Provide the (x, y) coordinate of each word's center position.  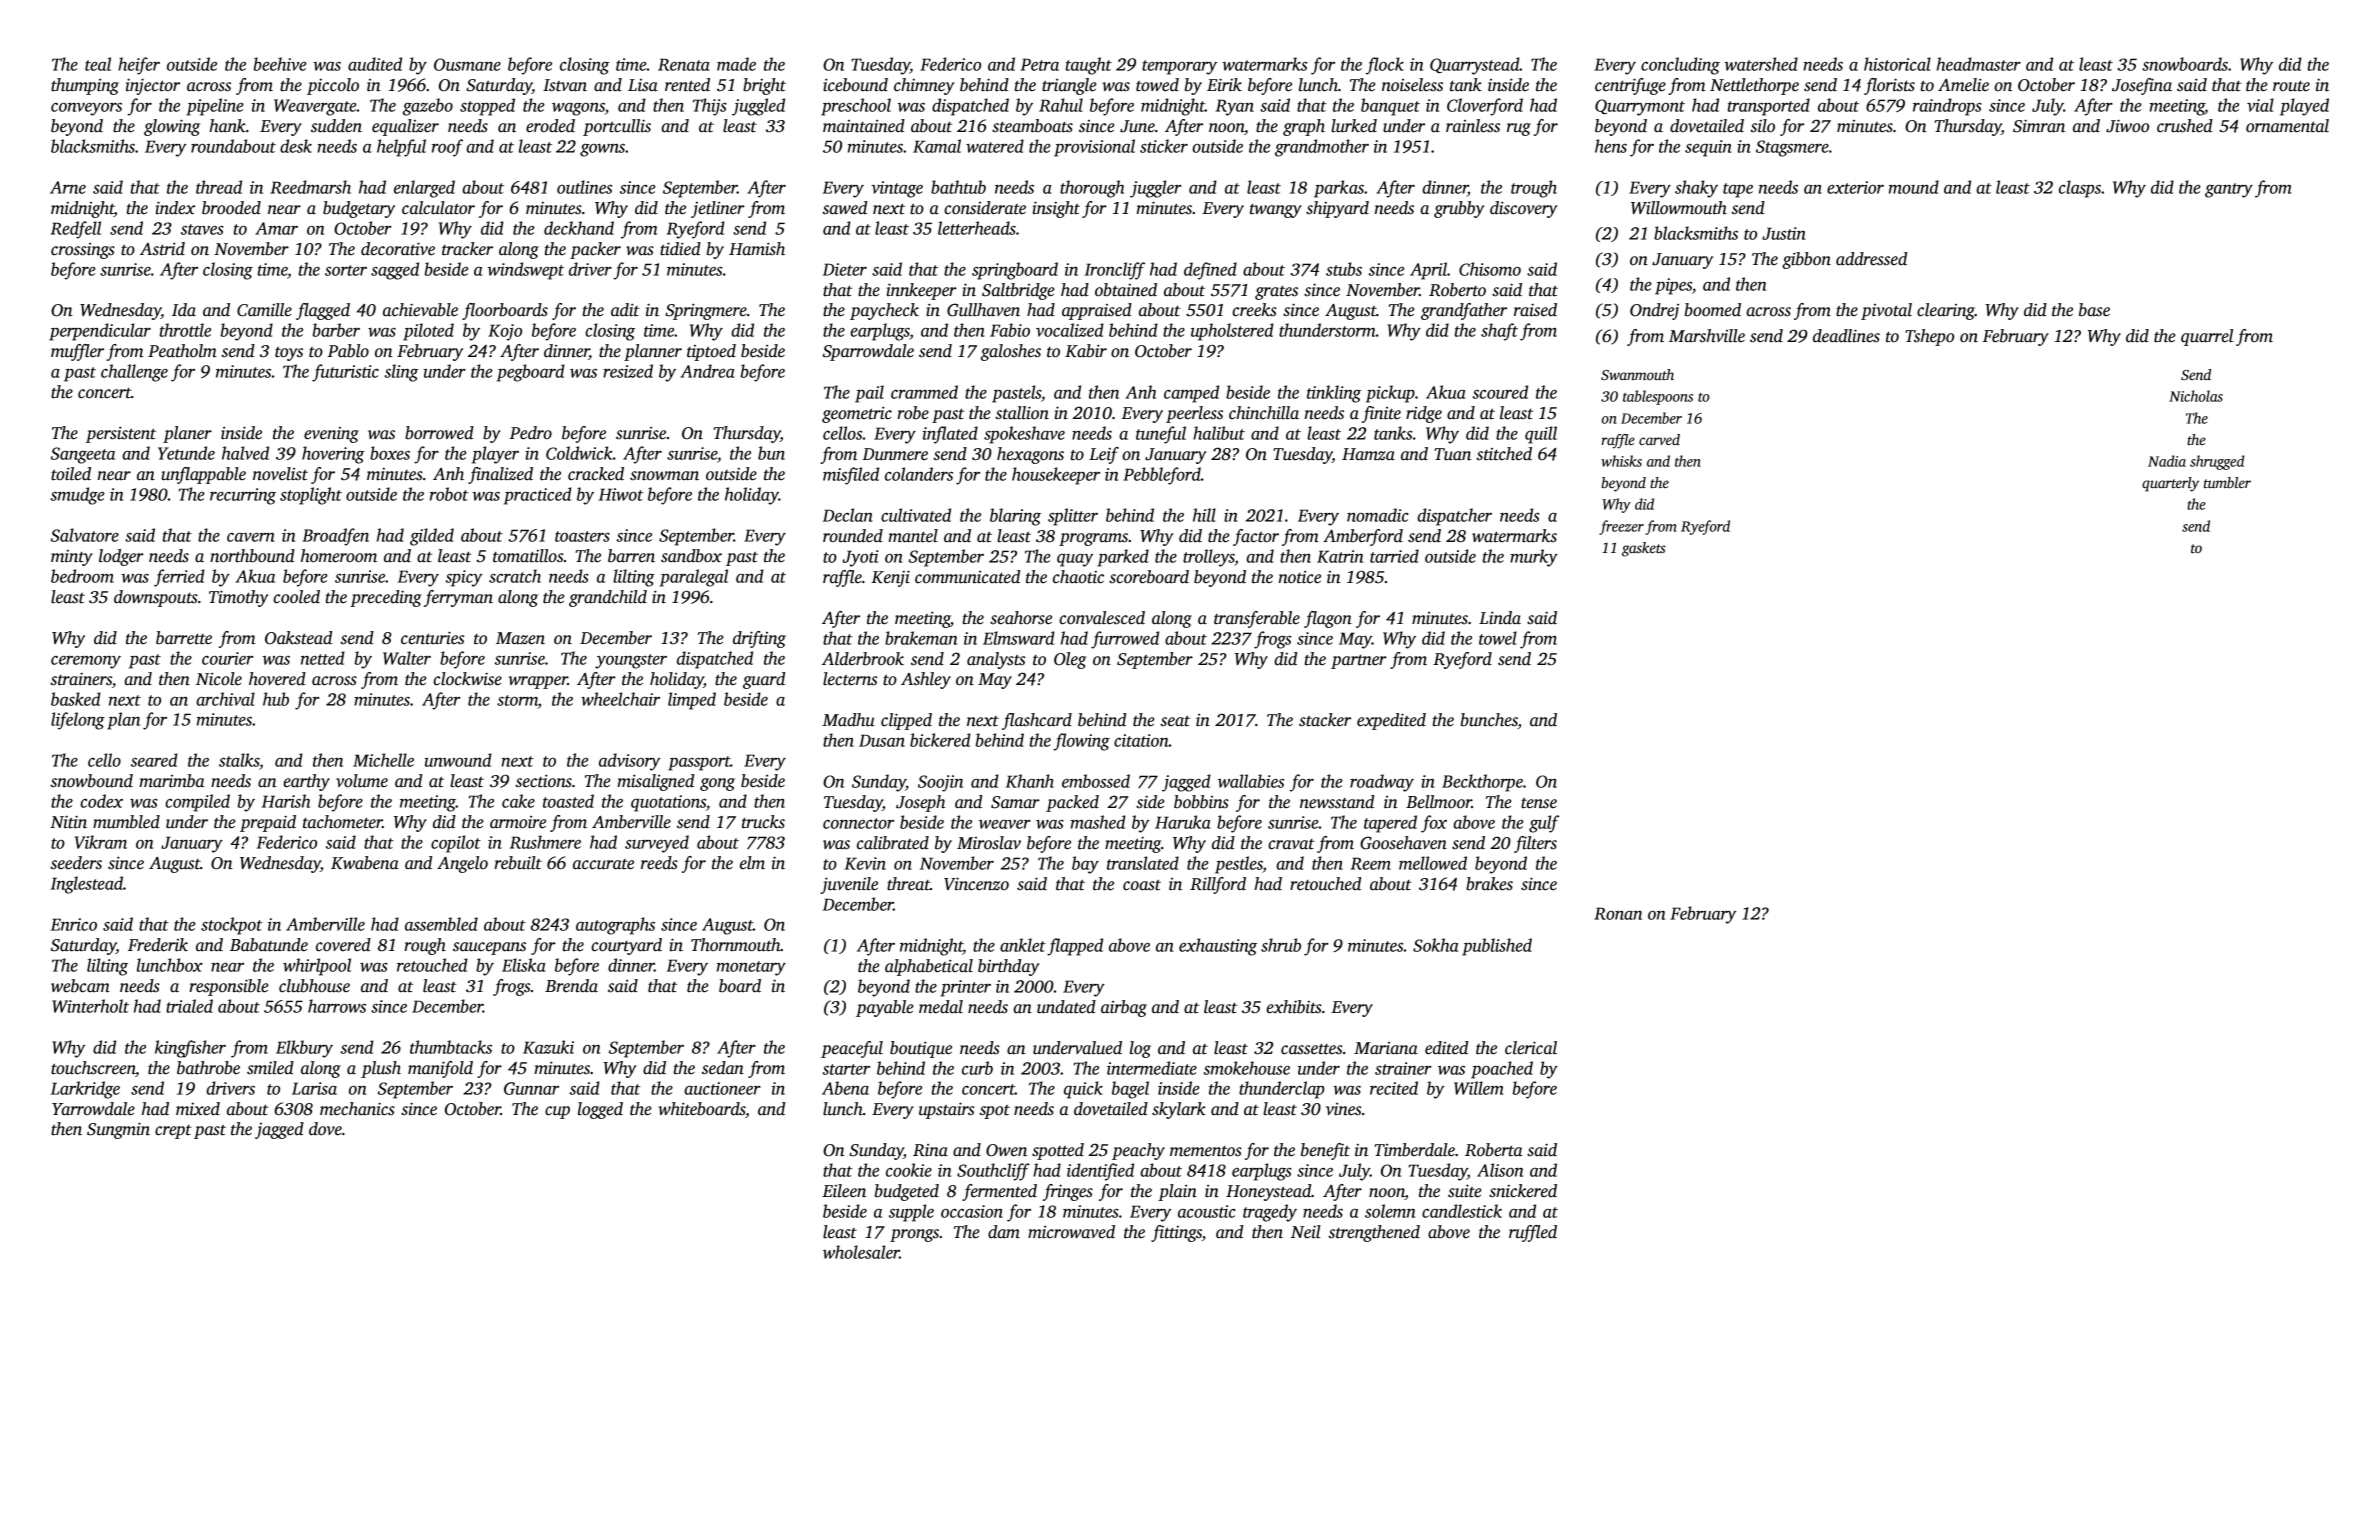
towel (1498, 638)
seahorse (1021, 618)
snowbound (91, 781)
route (2291, 86)
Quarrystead (1475, 66)
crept (173, 1132)
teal (98, 64)
